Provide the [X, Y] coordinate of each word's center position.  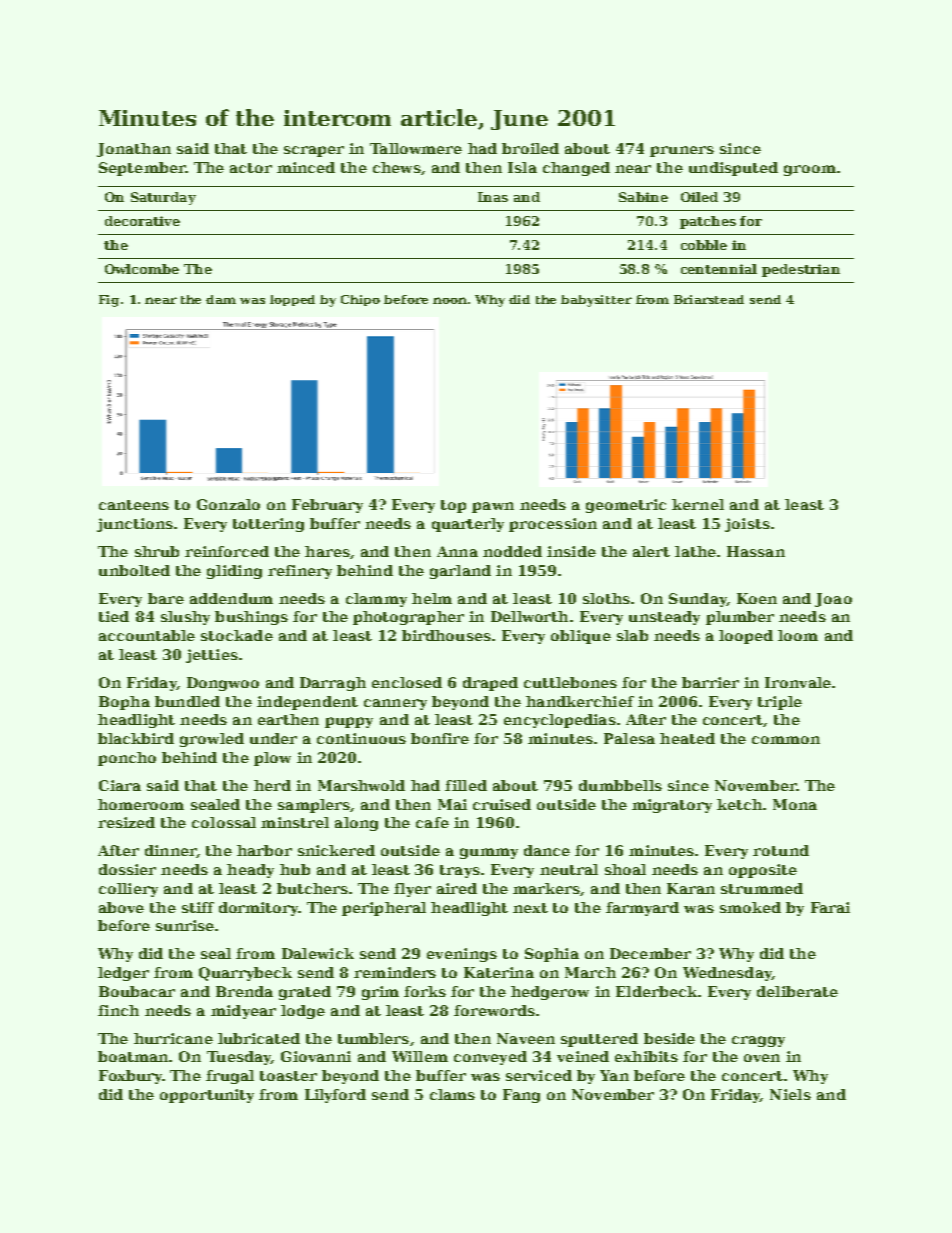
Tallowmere [416, 148]
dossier [127, 869]
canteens [134, 505]
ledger [123, 974]
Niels [790, 1094]
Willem [420, 1056]
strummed [762, 888]
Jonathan [134, 150]
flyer [412, 890]
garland [460, 572]
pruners [682, 151]
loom [798, 635]
